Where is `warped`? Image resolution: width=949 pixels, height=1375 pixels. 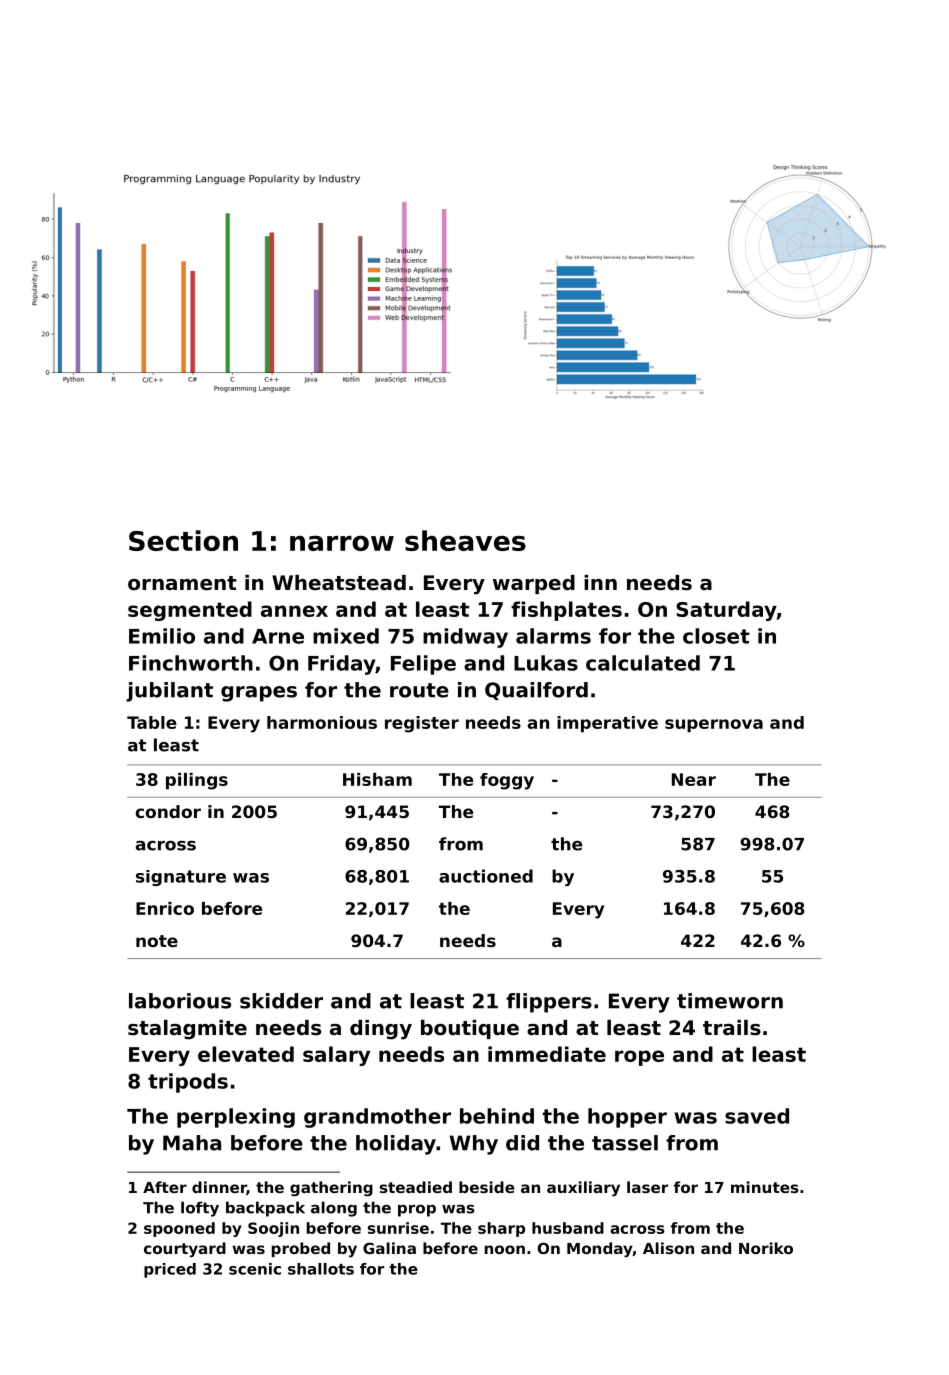
warped is located at coordinates (534, 584).
